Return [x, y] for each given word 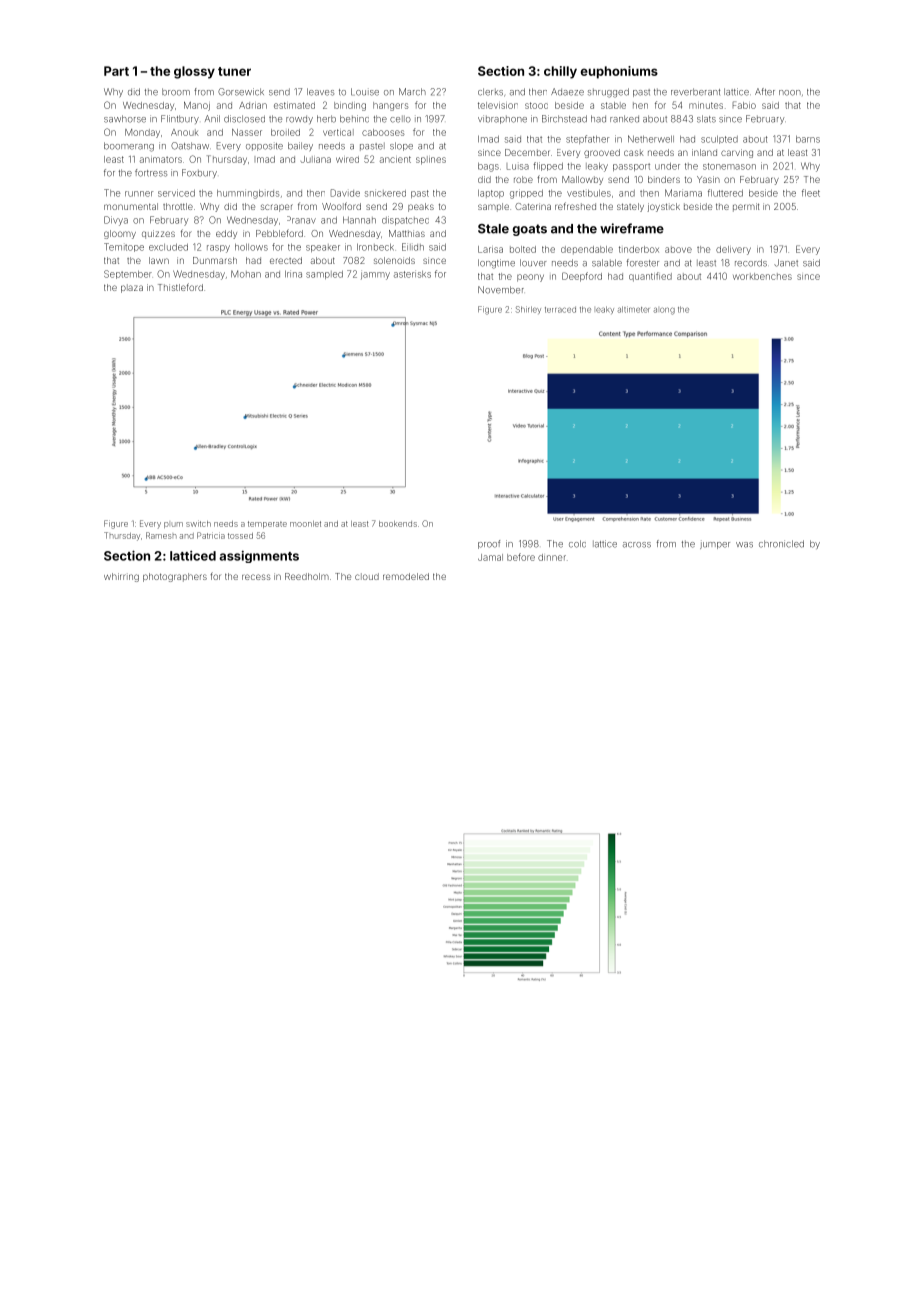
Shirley [528, 310]
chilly [560, 72]
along [664, 311]
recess [256, 577]
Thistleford [180, 287]
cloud [367, 576]
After [765, 92]
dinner [552, 557]
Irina [293, 274]
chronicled [781, 544]
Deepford [582, 277]
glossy [194, 72]
